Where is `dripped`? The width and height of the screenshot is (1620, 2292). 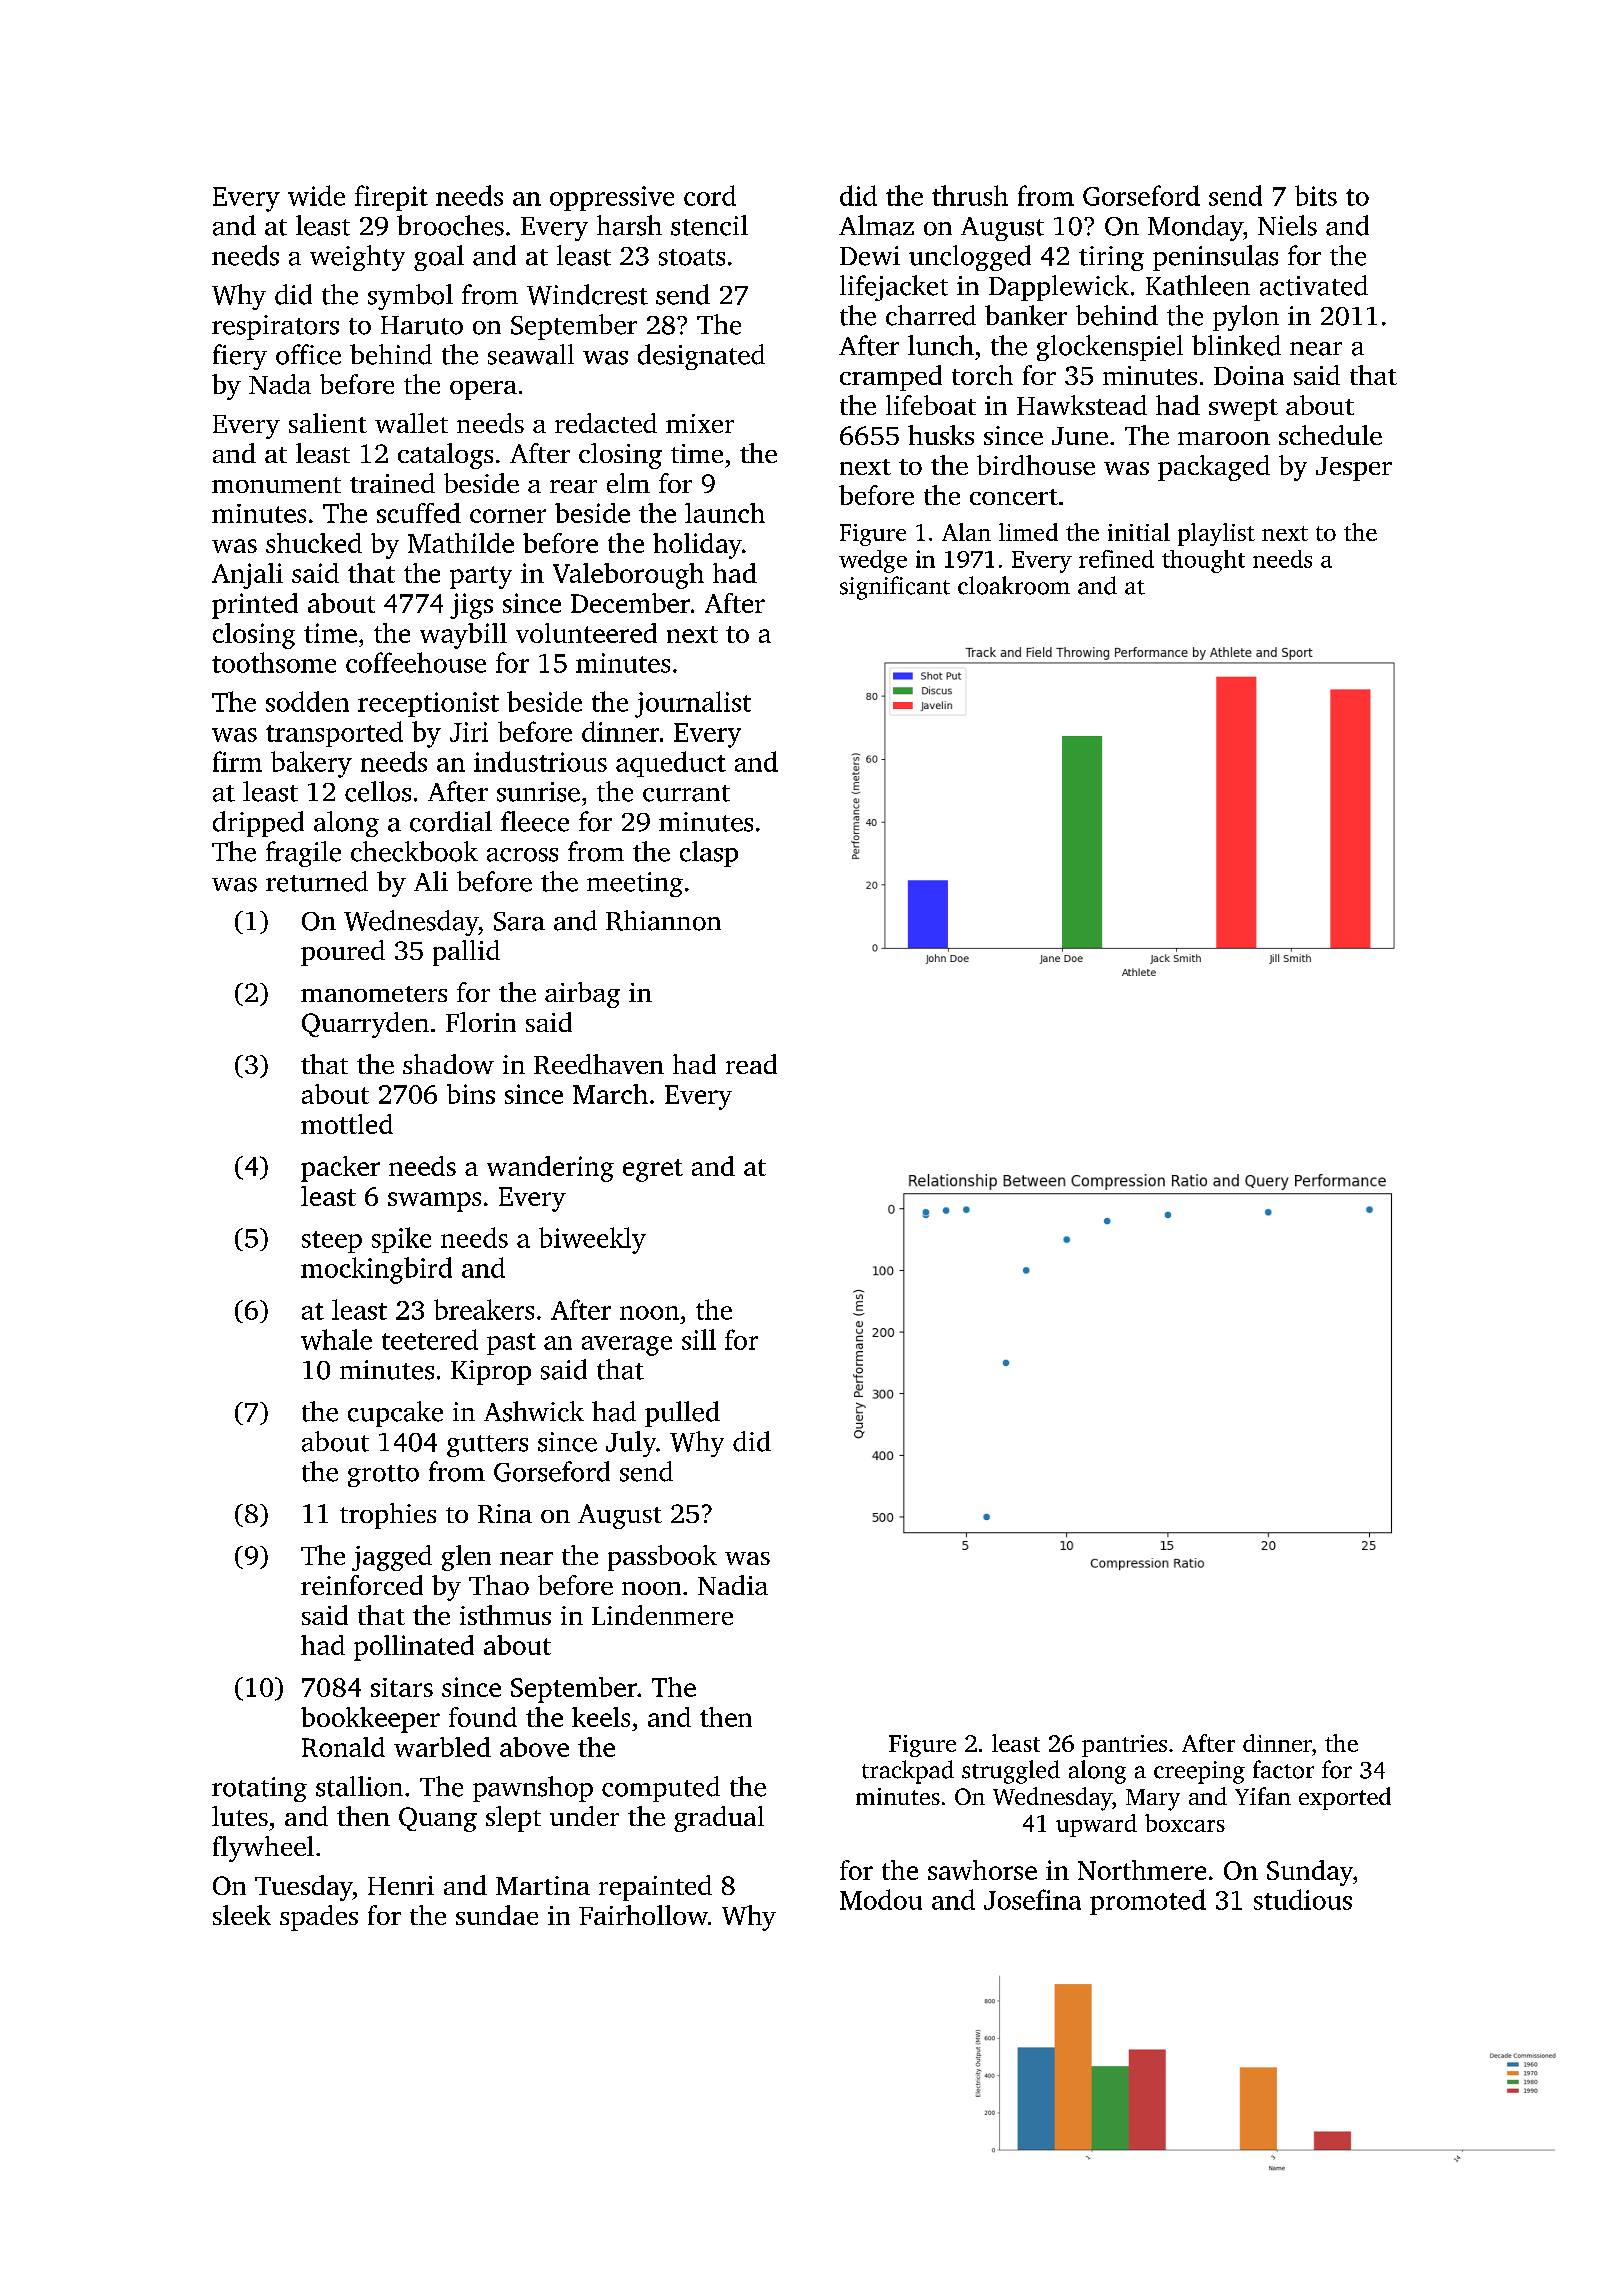 dripped is located at coordinates (258, 824).
